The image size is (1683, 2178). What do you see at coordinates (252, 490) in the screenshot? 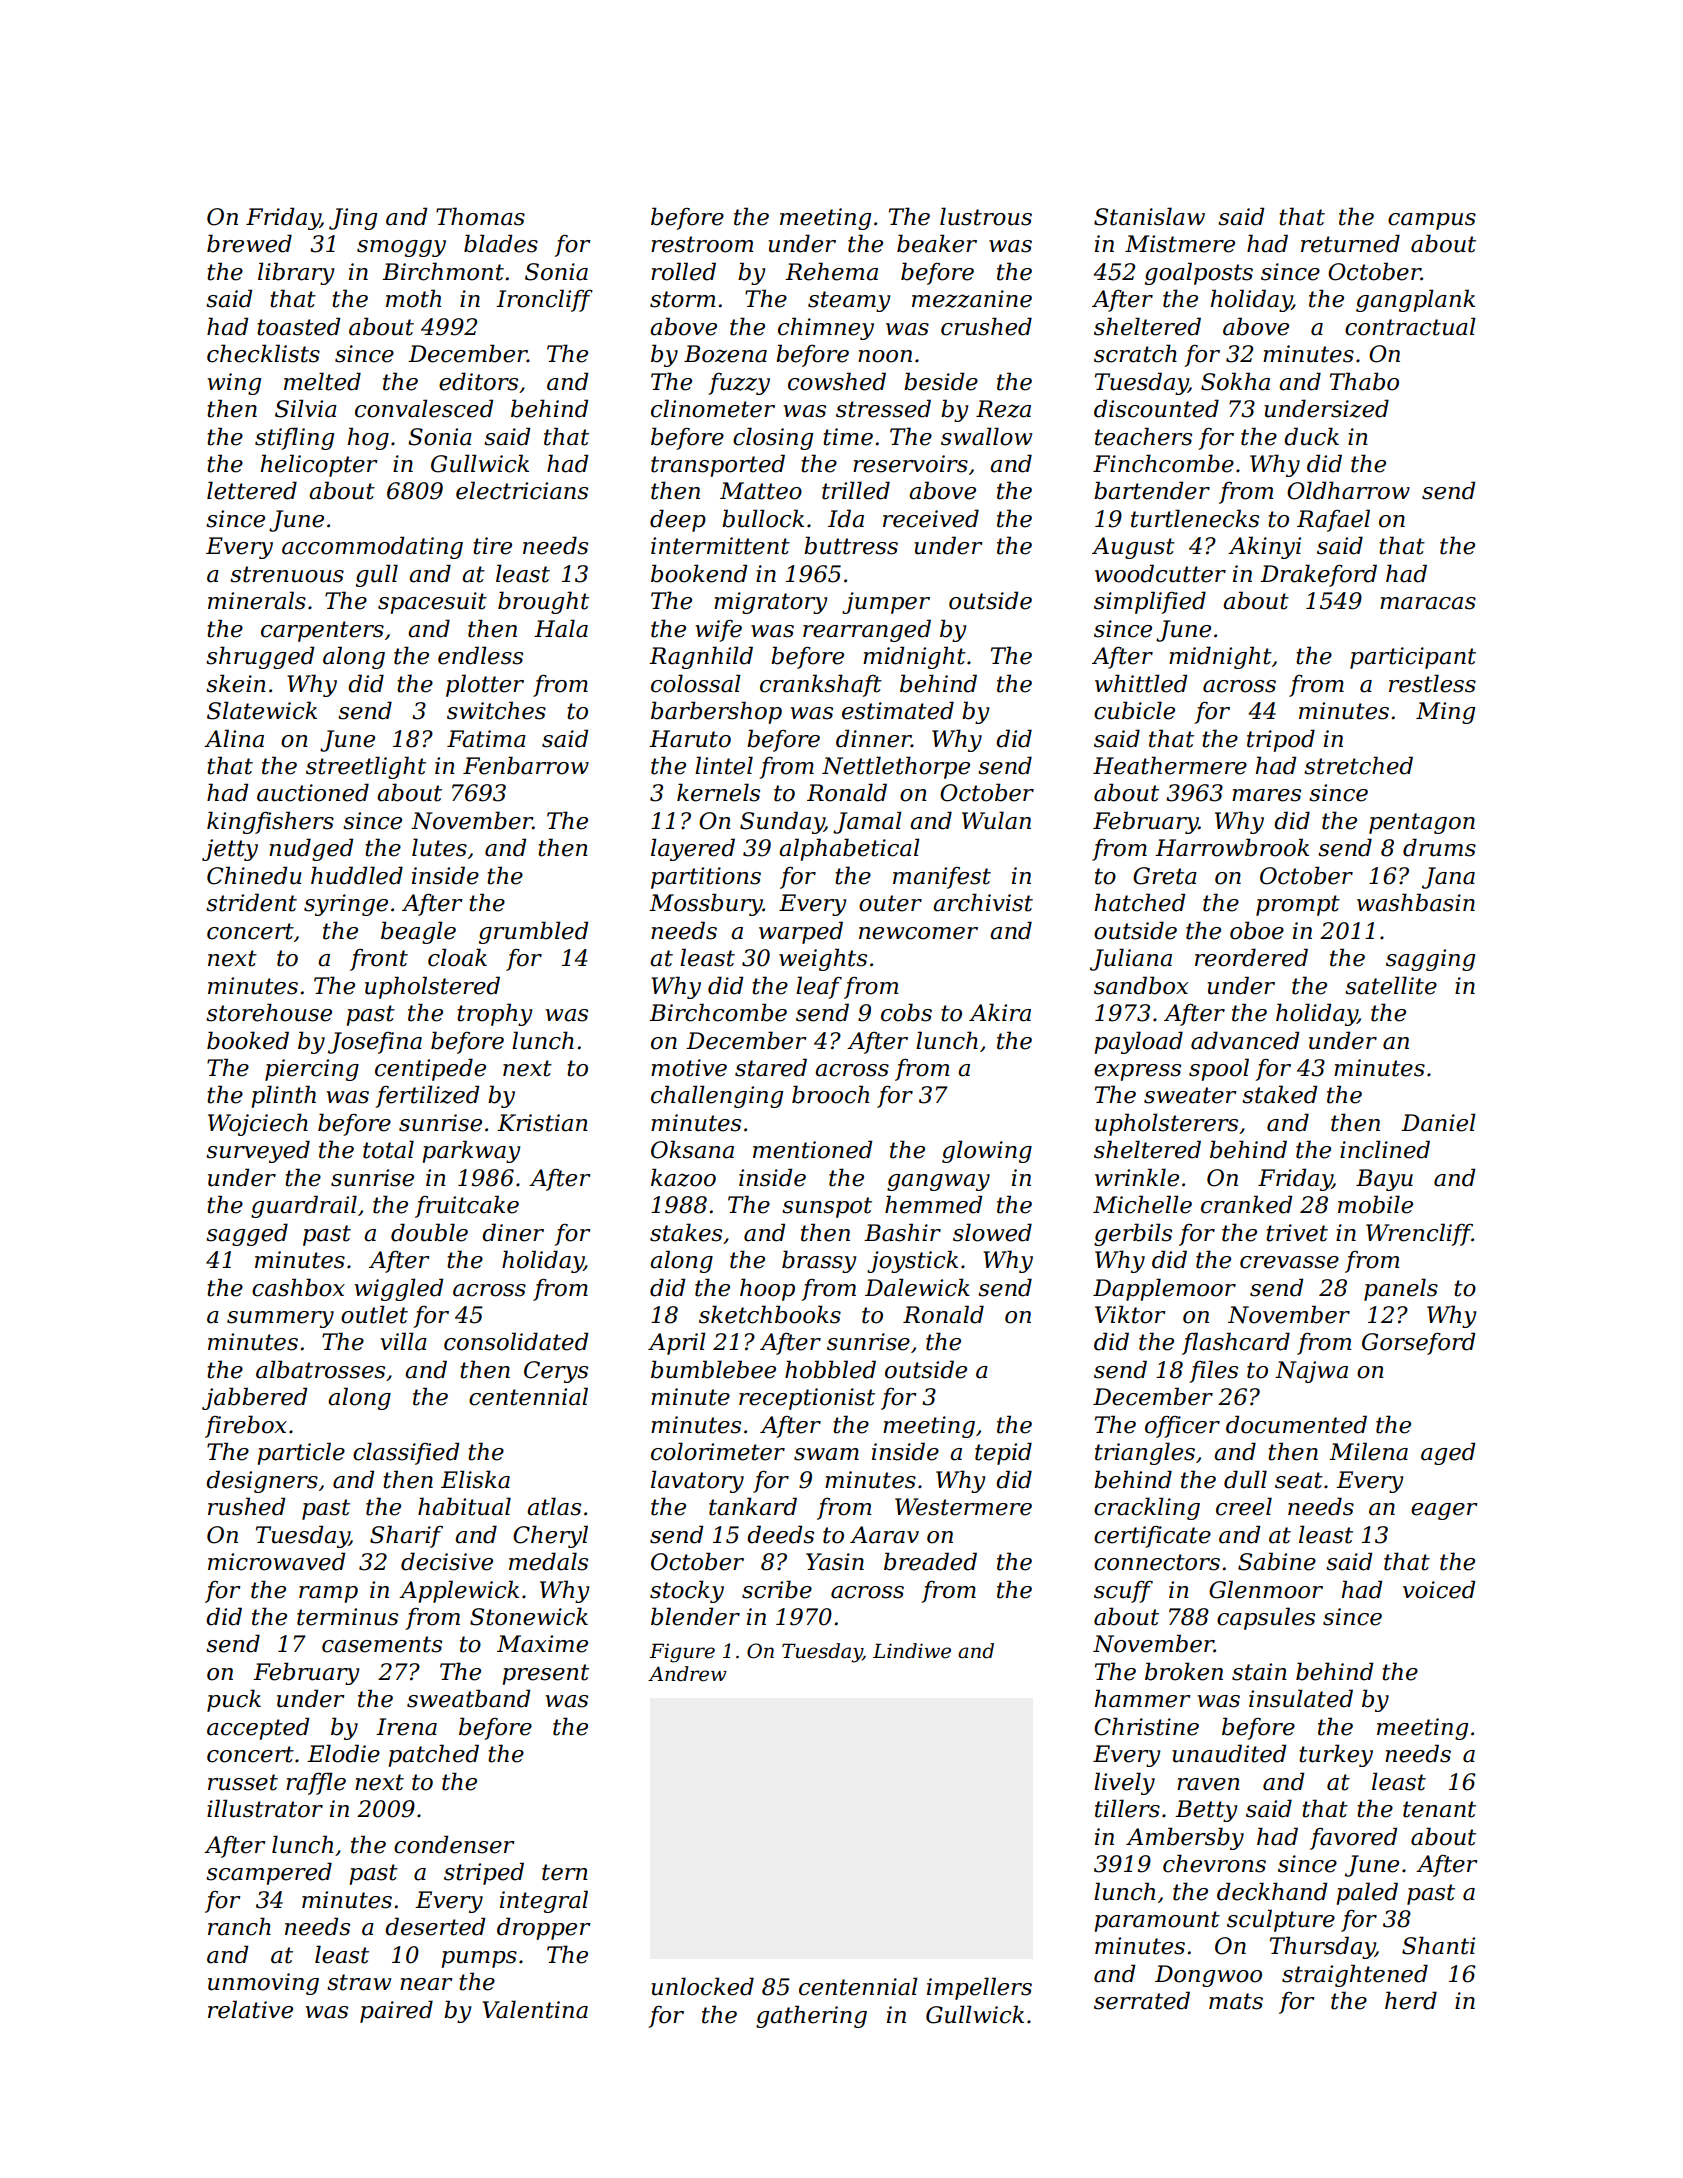
I see `lettered` at bounding box center [252, 490].
